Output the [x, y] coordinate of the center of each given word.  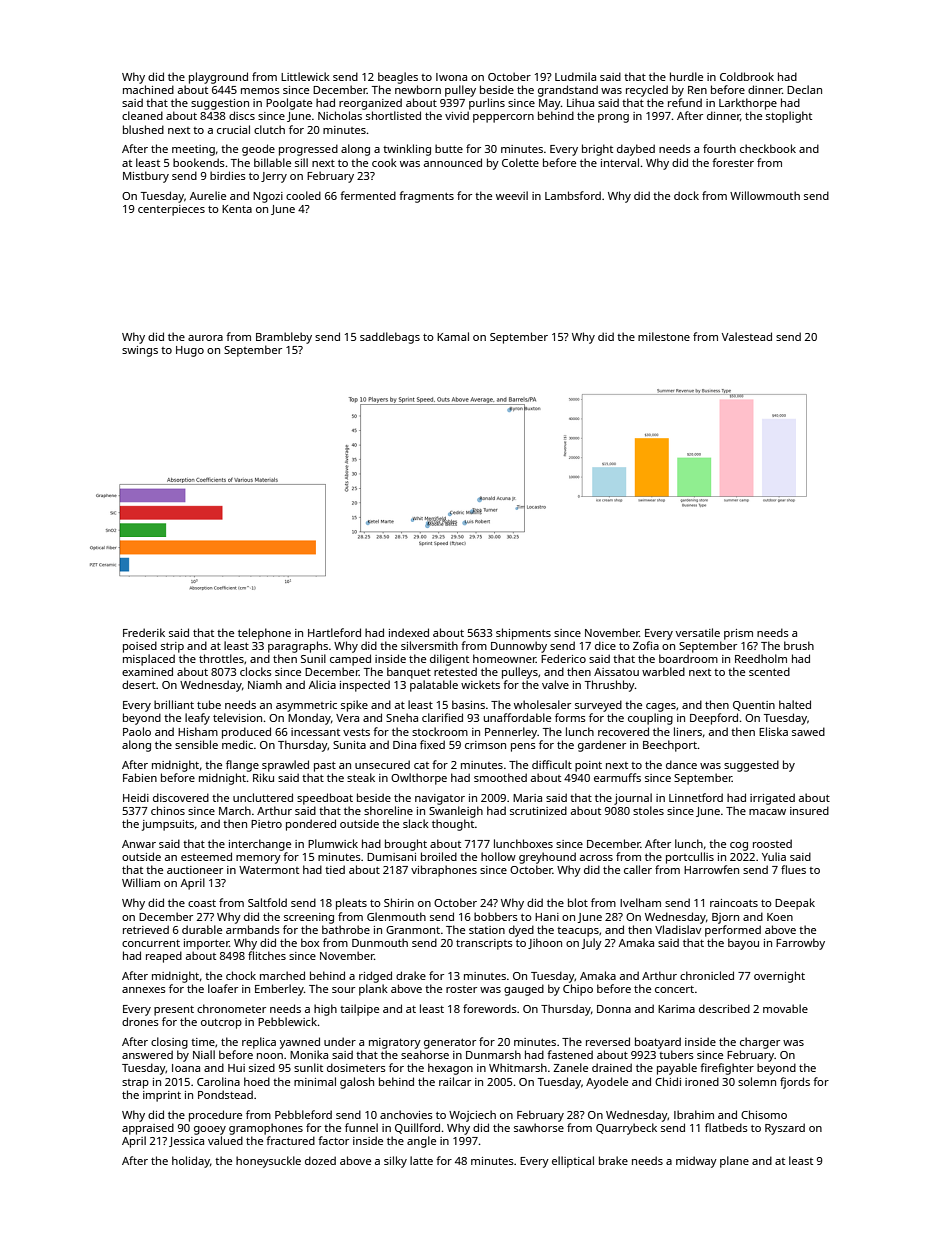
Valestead [747, 336]
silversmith [429, 645]
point [588, 766]
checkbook [768, 148]
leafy [197, 719]
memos [260, 91]
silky [395, 1162]
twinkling [407, 150]
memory [258, 859]
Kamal [453, 336]
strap [135, 1084]
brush [799, 645]
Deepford [714, 719]
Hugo [190, 351]
